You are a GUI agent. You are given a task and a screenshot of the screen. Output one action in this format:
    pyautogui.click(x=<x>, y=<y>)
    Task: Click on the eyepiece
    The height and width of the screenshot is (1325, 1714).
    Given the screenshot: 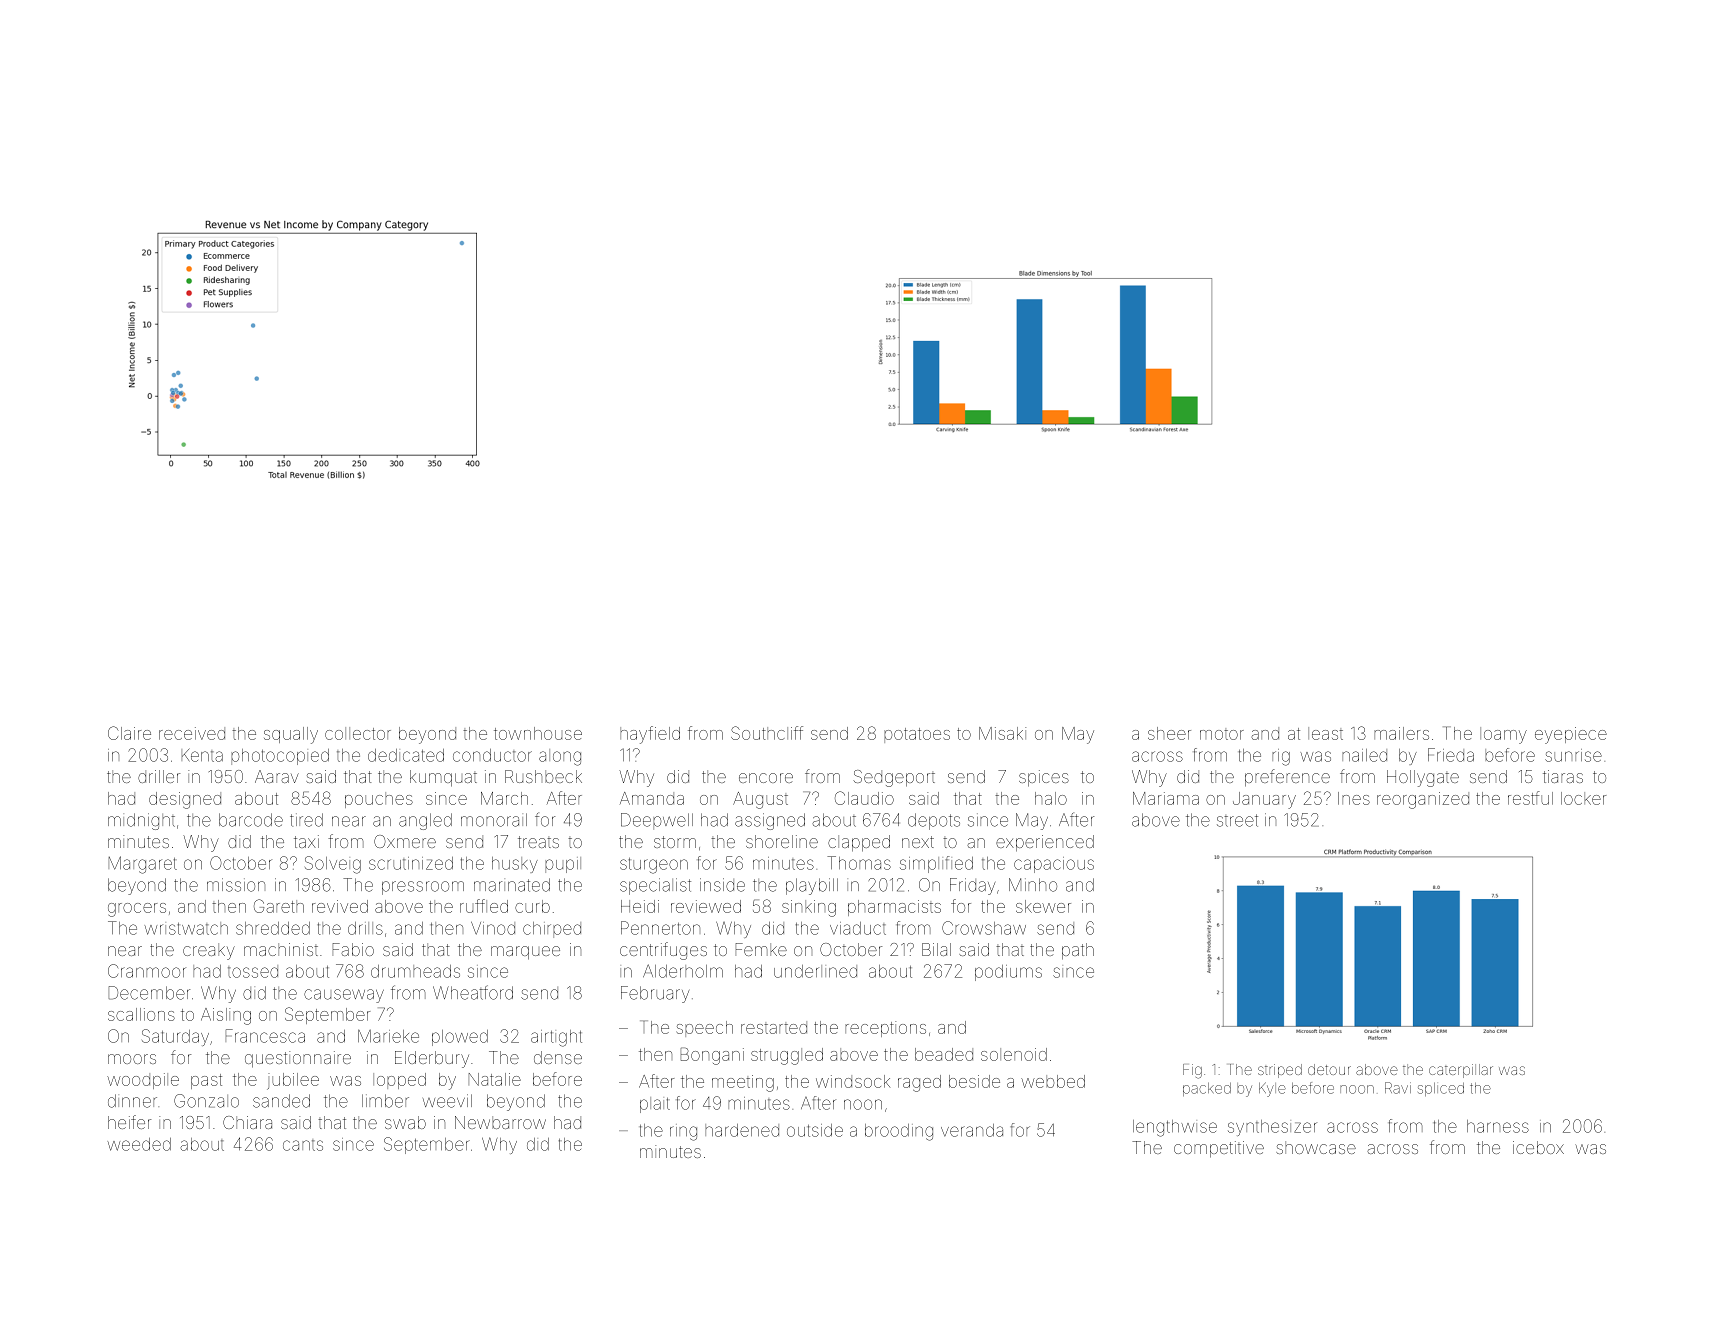 What is the action you would take?
    pyautogui.click(x=1571, y=735)
